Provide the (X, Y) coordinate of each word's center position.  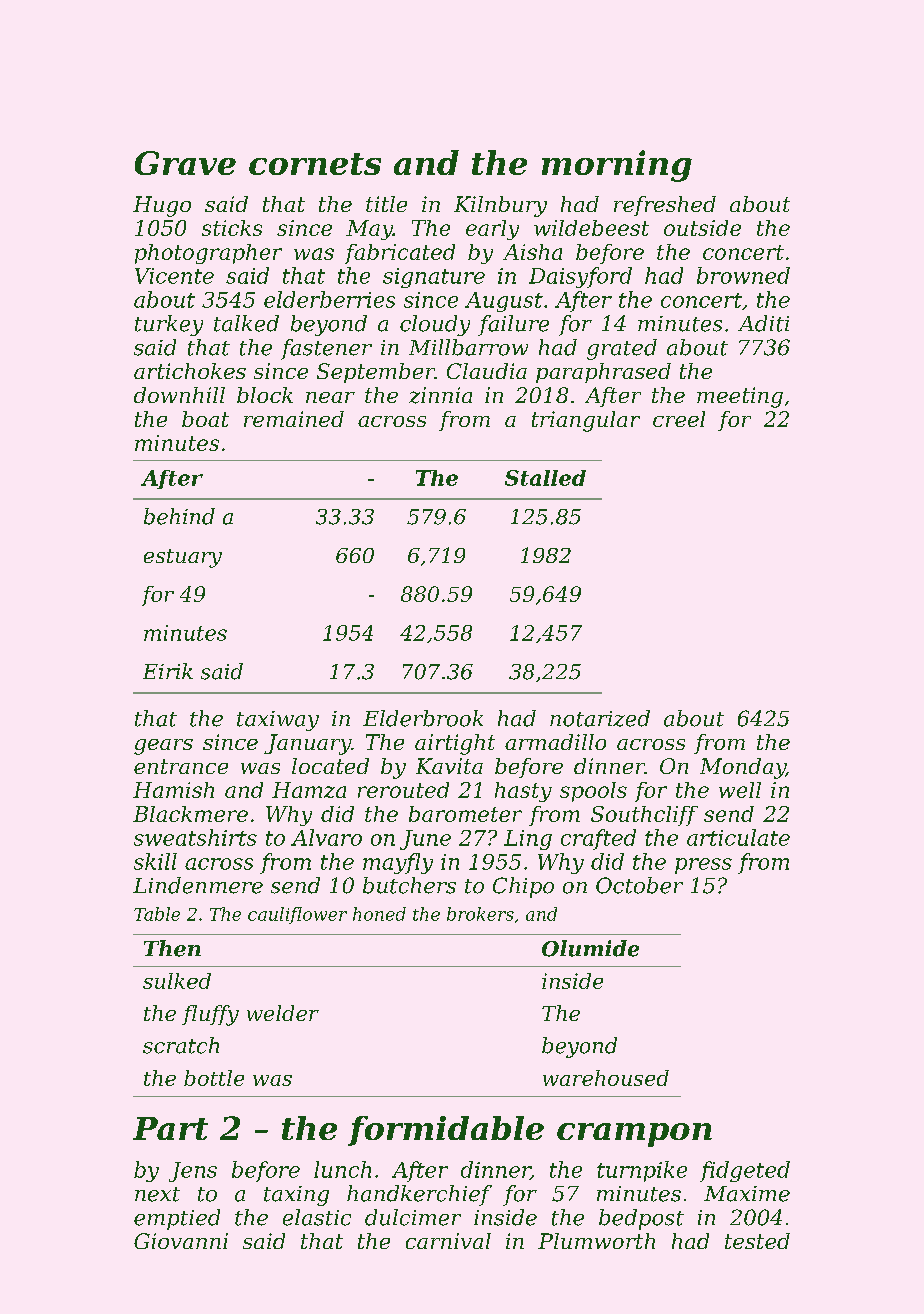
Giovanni (181, 1241)
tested (757, 1241)
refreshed (665, 206)
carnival (448, 1241)
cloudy (435, 325)
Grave (185, 163)
